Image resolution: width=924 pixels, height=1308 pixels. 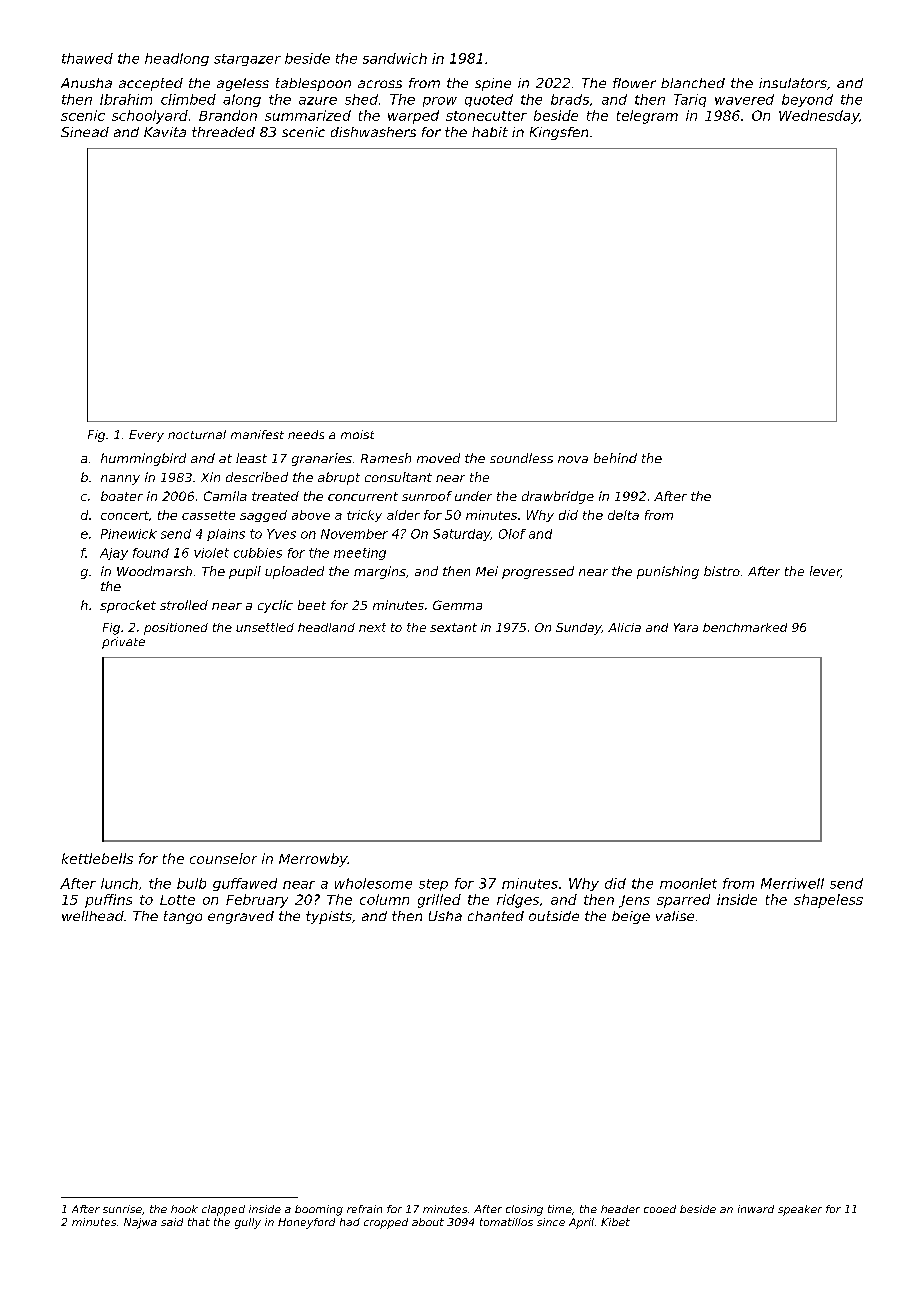 What do you see at coordinates (693, 83) in the screenshot?
I see `blanched` at bounding box center [693, 83].
